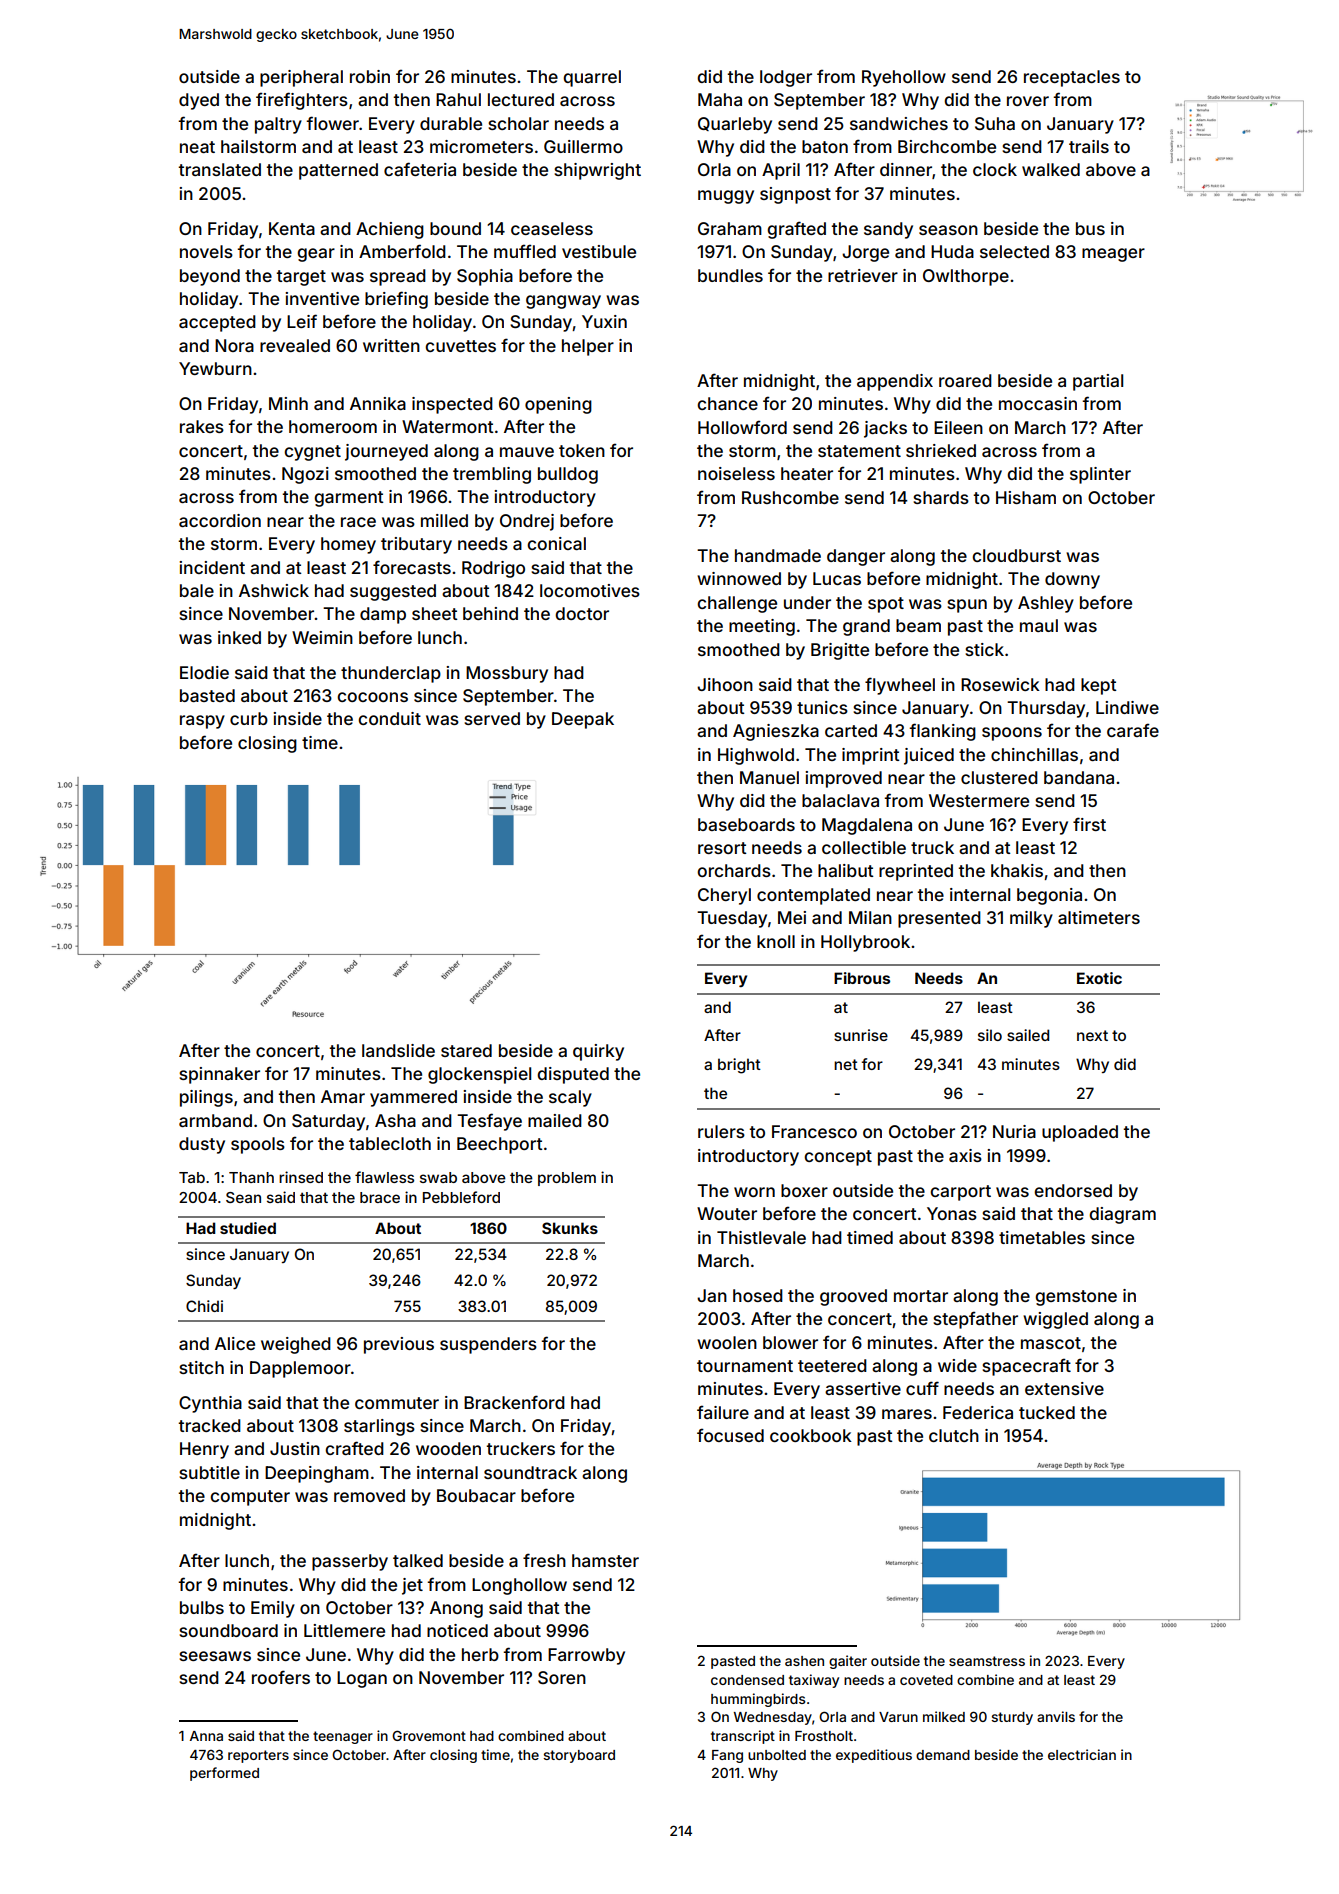 The width and height of the document is (1339, 1894). Describe the element at coordinates (778, 555) in the document. I see `handmade` at that location.
